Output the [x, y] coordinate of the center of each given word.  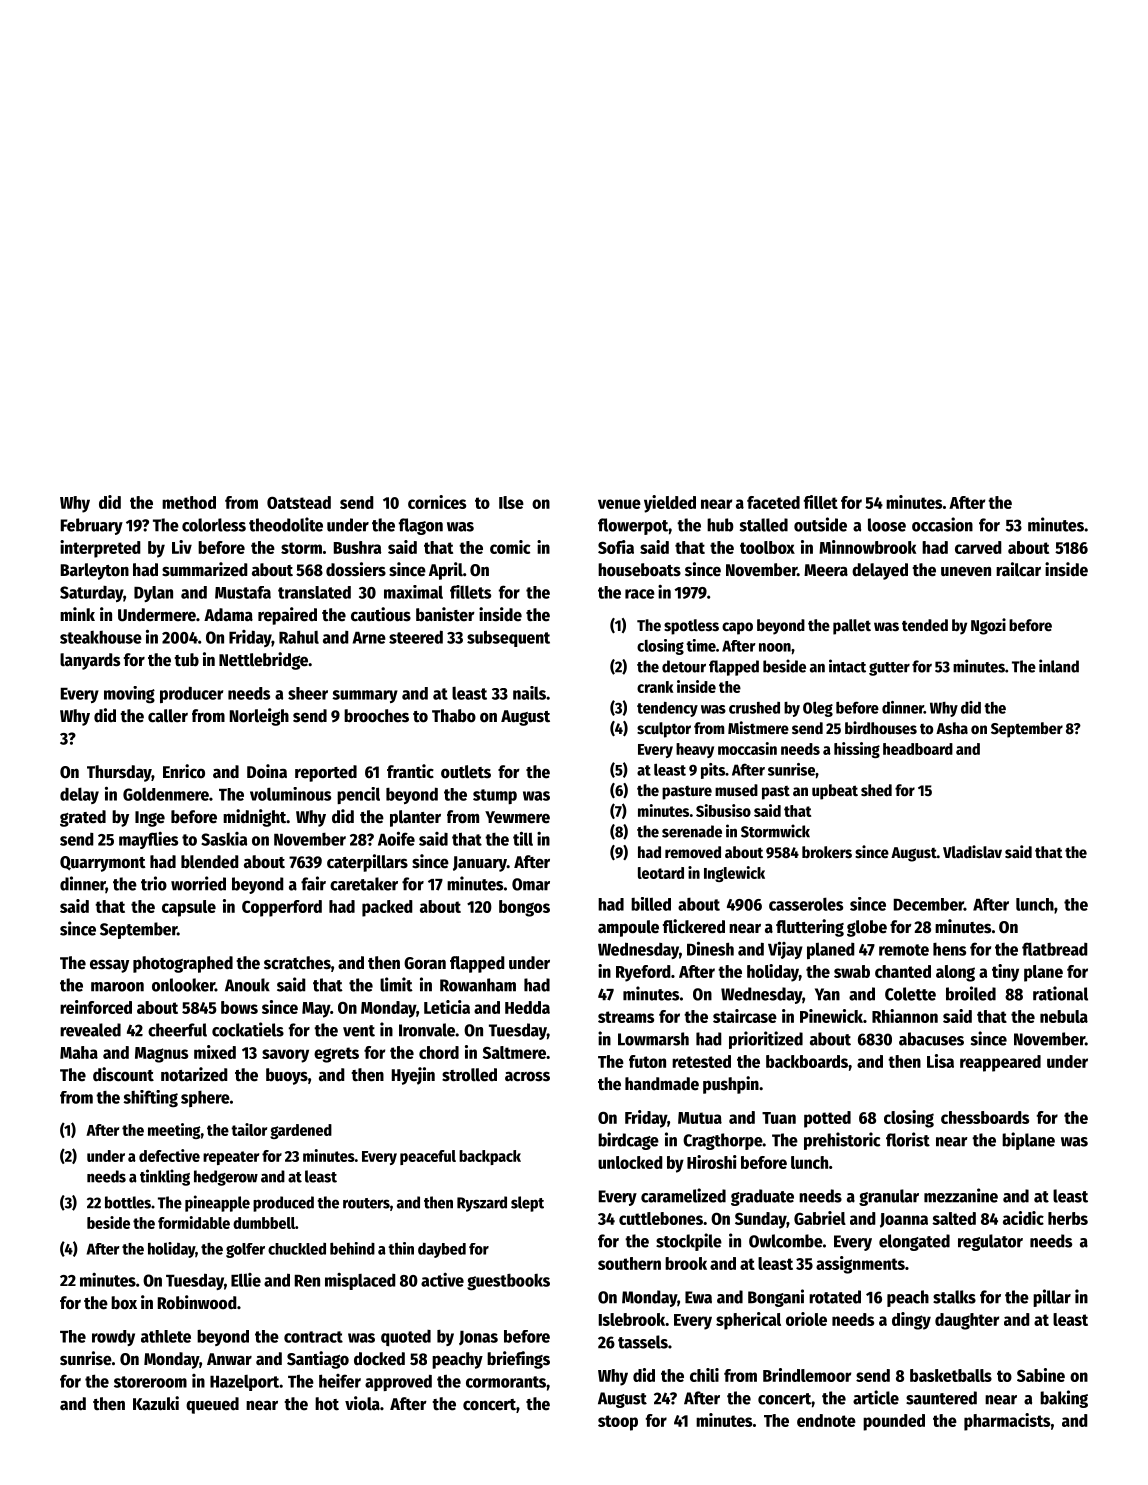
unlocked [630, 1162]
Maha [79, 1052]
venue [619, 504]
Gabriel [820, 1218]
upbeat [835, 792]
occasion [942, 524]
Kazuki [156, 1403]
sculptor [664, 730]
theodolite [286, 524]
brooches [376, 716]
